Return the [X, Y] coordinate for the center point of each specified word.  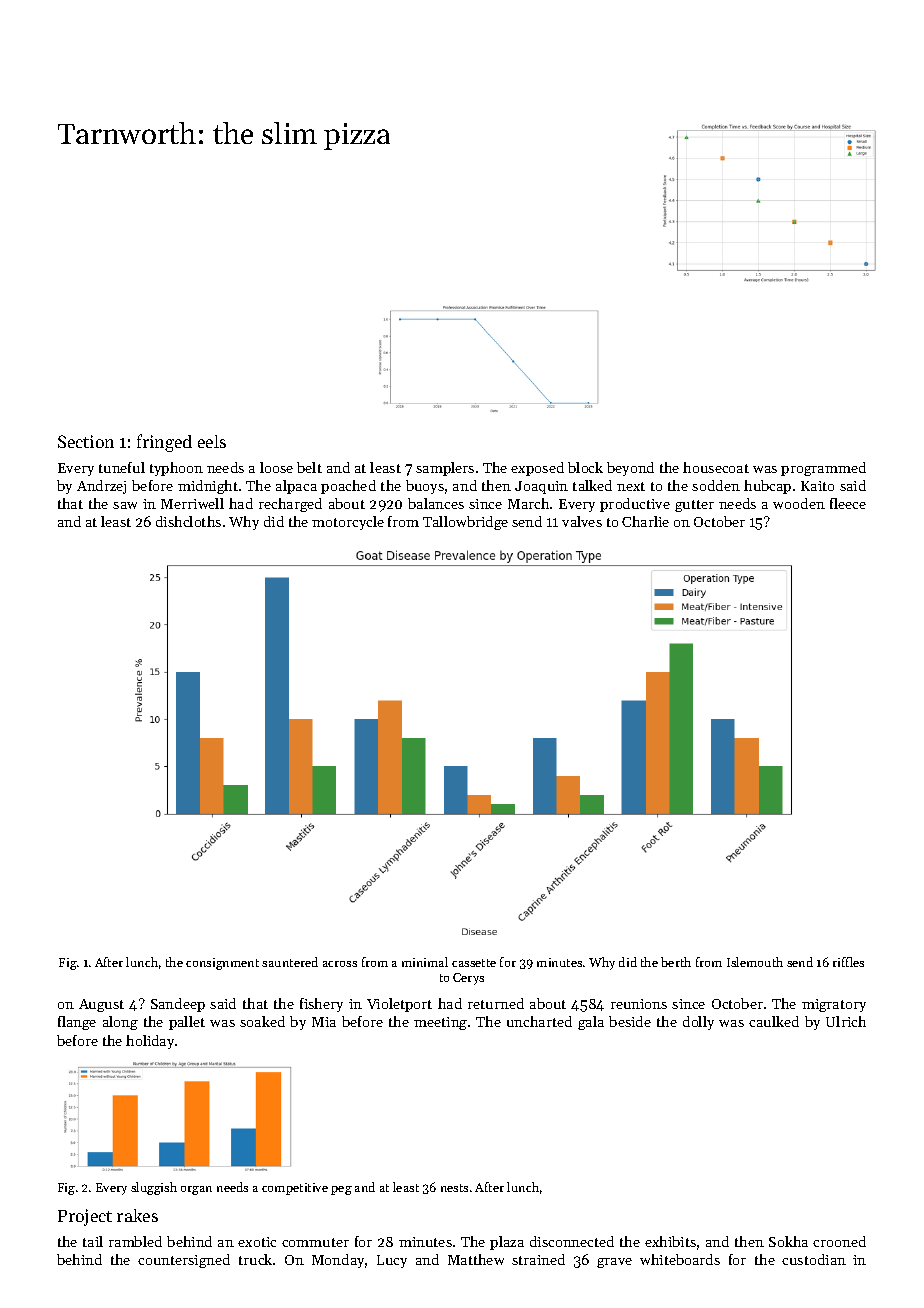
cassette [474, 963]
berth [676, 962]
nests [454, 1188]
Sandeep [178, 1005]
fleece [848, 503]
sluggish [154, 1188]
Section [86, 441]
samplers [445, 469]
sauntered [290, 962]
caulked [774, 1021]
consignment [222, 964]
